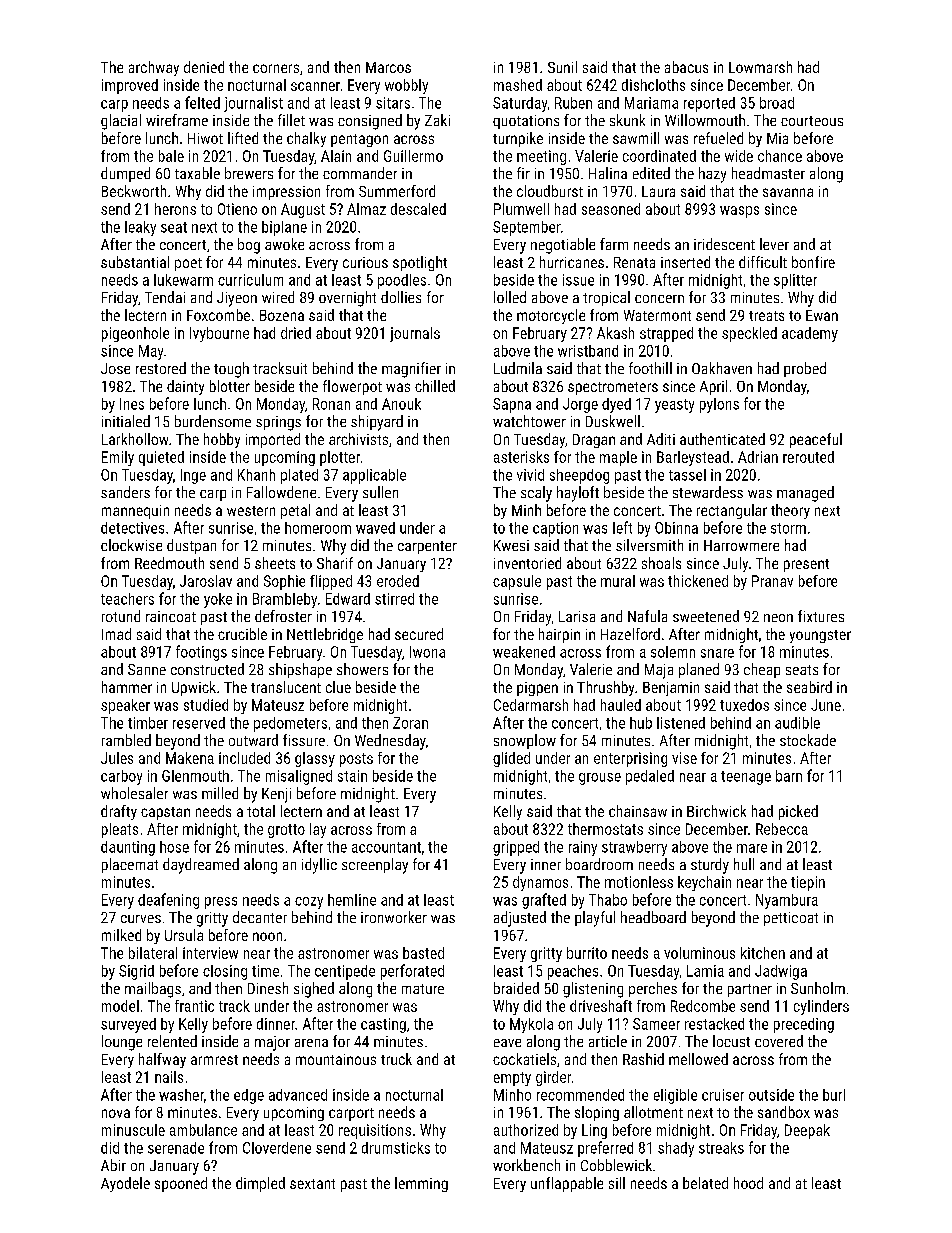  What do you see at coordinates (121, 122) in the document?
I see `glacial` at bounding box center [121, 122].
